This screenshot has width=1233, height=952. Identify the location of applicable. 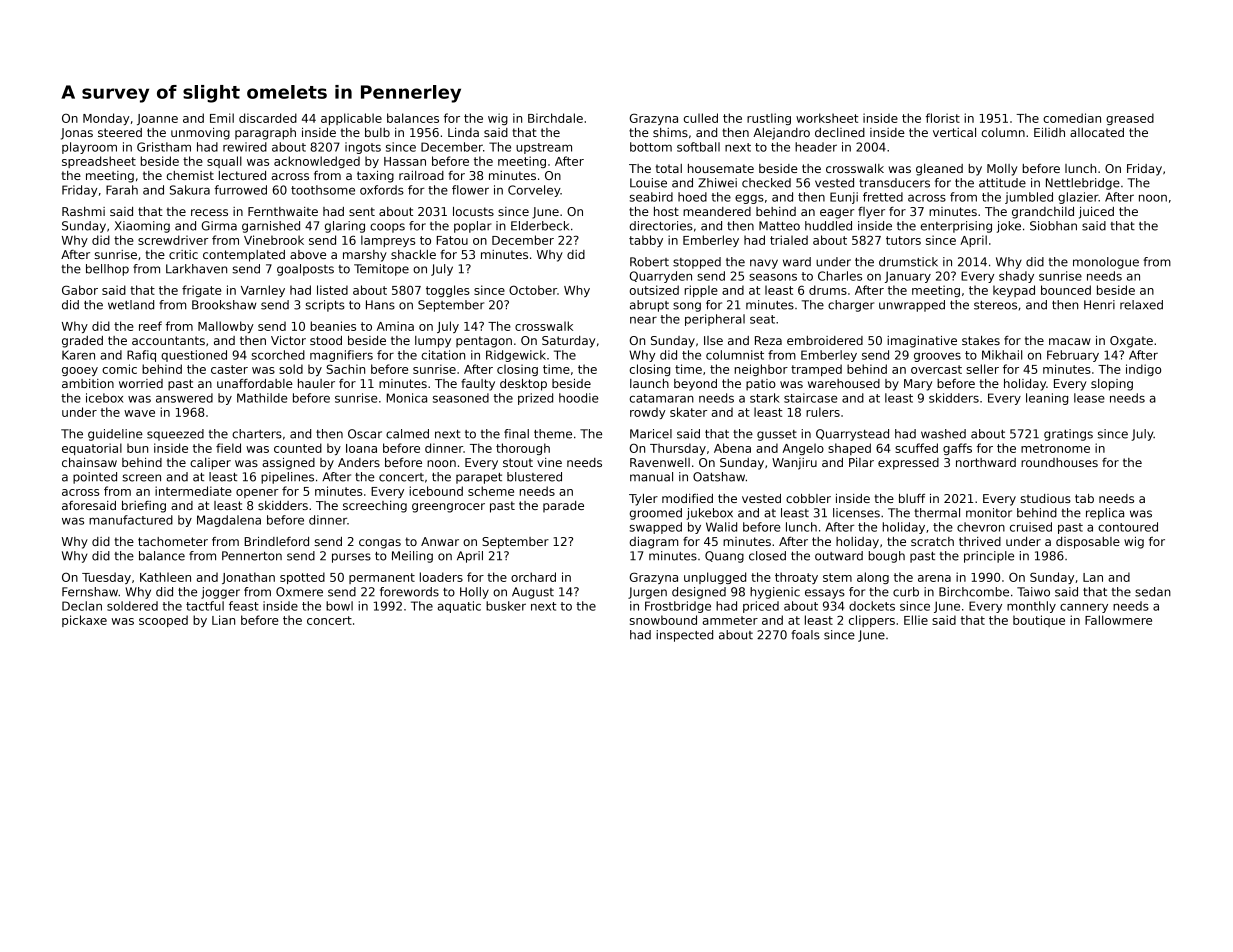
(351, 119).
